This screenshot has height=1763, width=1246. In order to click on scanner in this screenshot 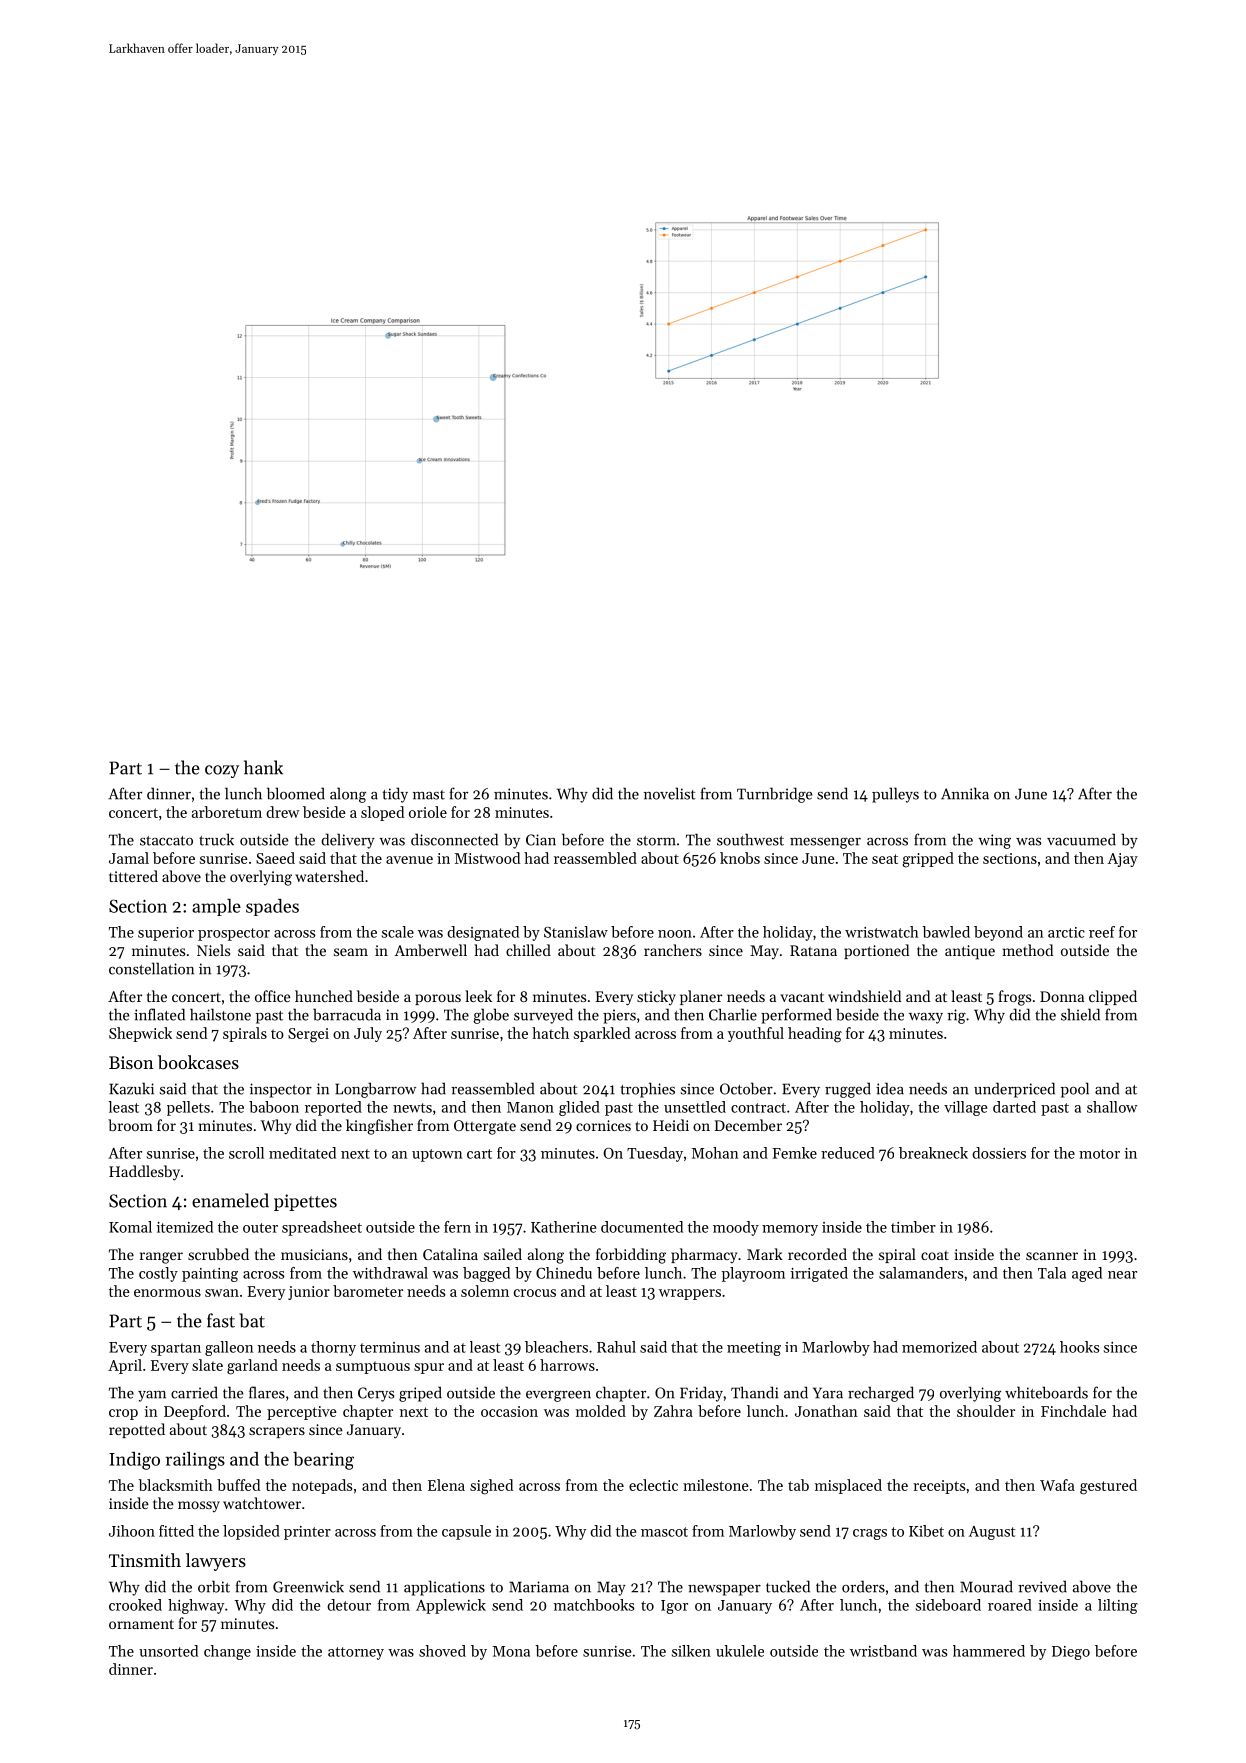, I will do `click(1052, 1256)`.
